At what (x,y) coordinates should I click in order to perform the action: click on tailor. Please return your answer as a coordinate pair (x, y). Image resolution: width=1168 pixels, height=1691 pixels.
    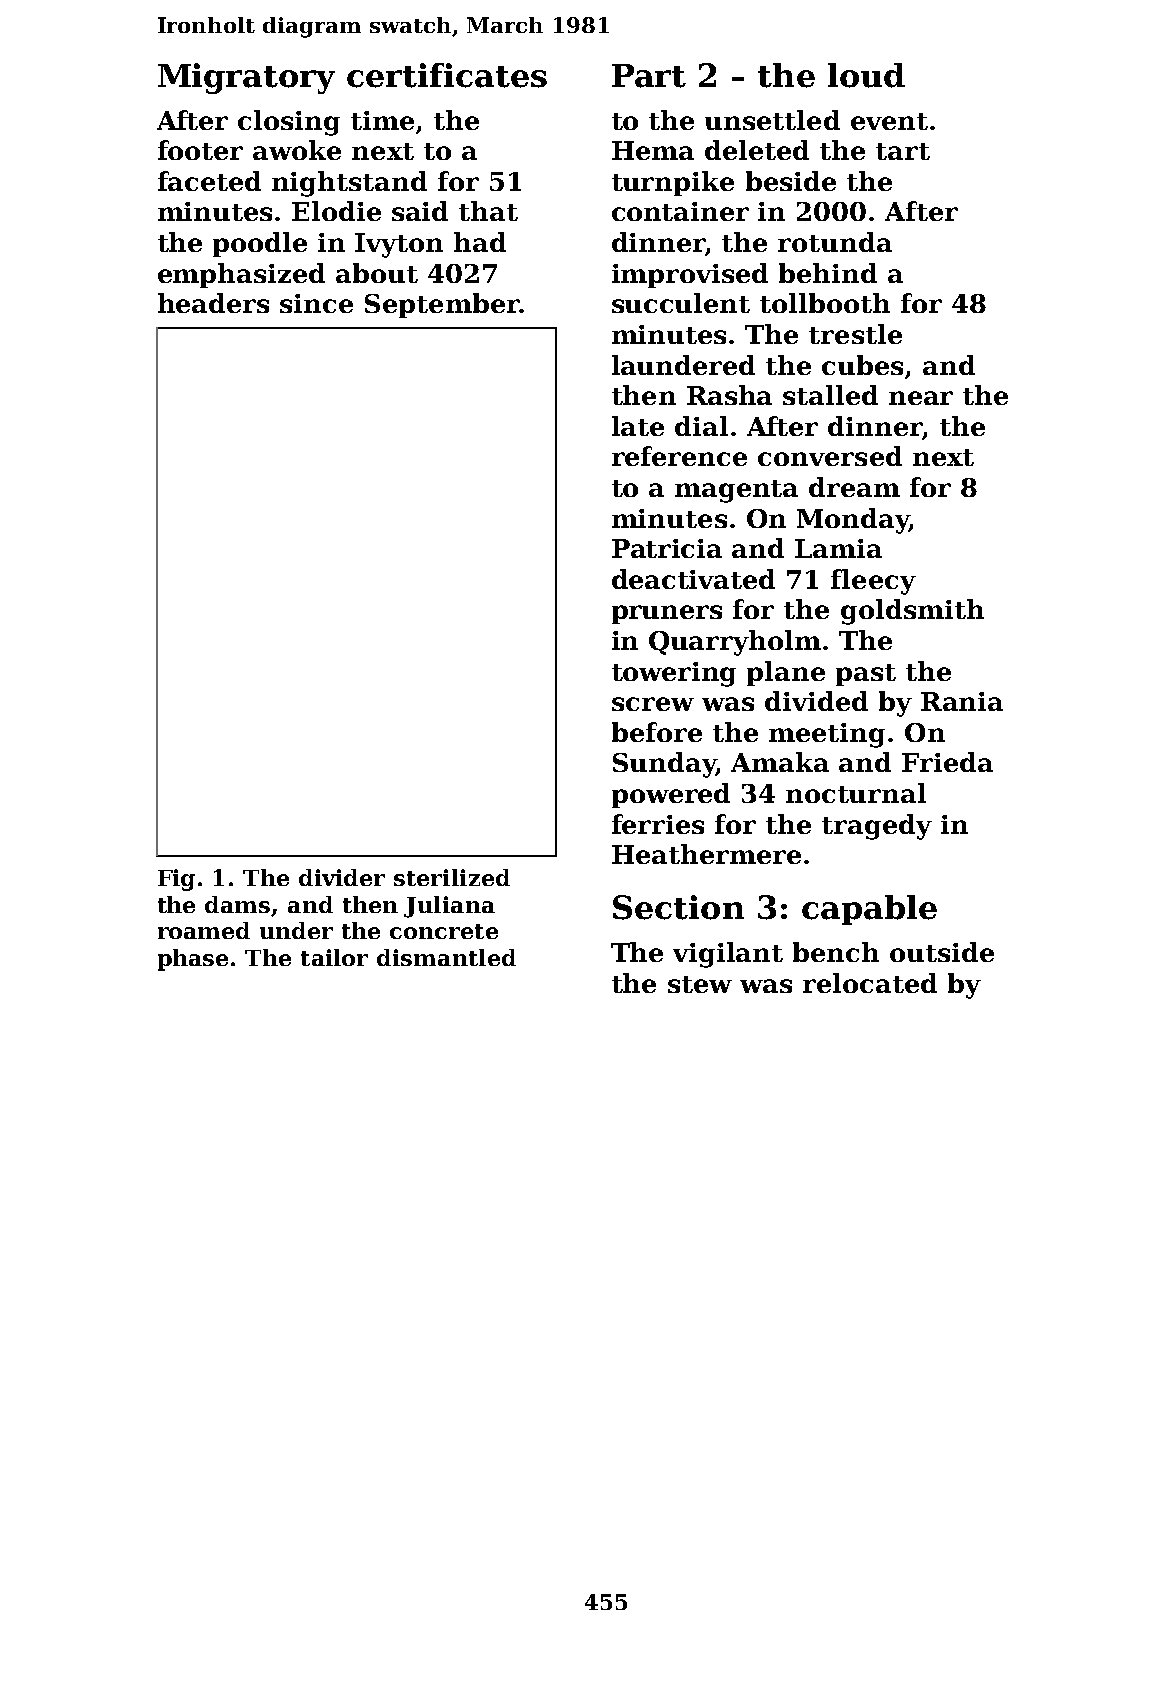
    Looking at the image, I should click on (334, 957).
